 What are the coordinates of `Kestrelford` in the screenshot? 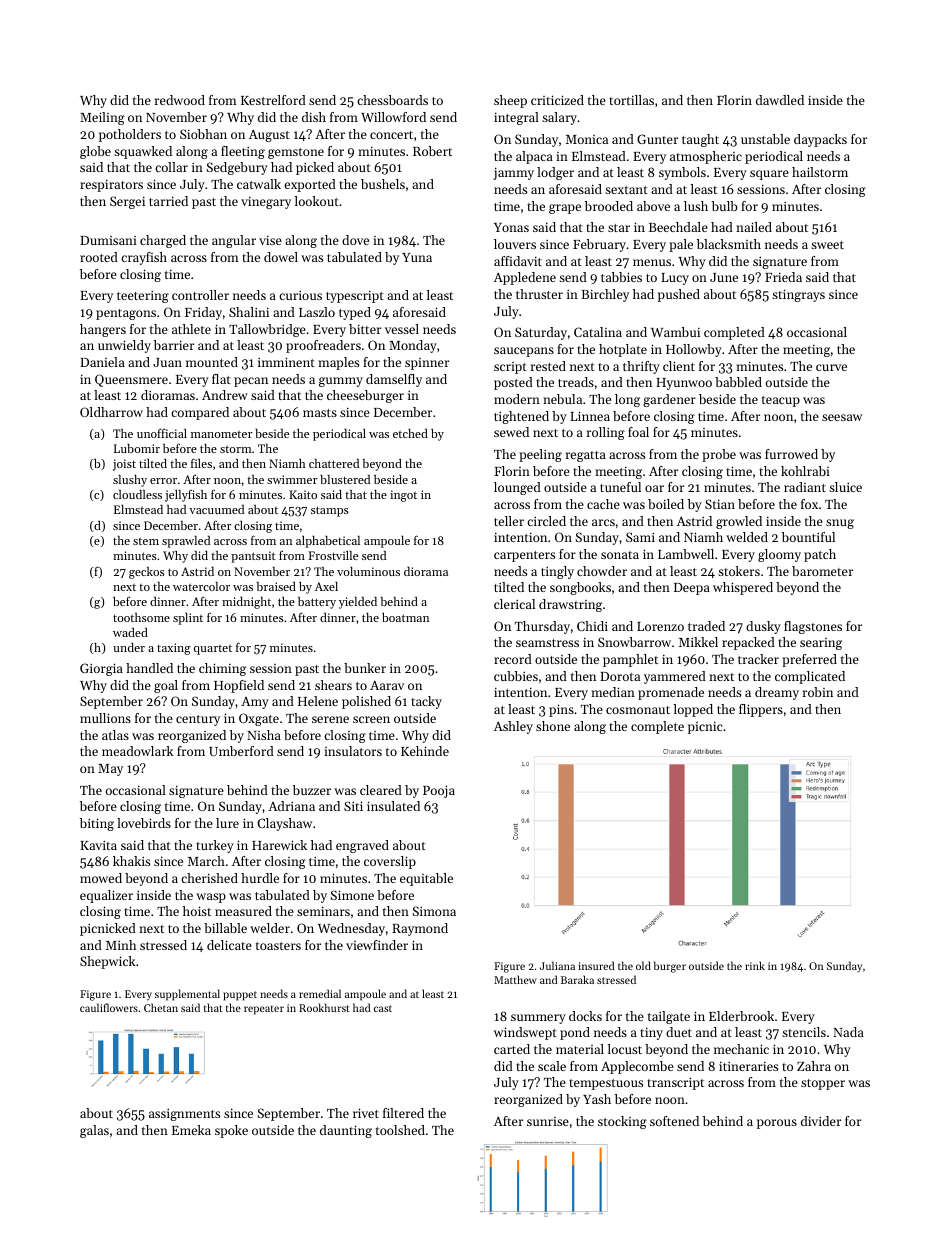 It's located at (273, 100).
